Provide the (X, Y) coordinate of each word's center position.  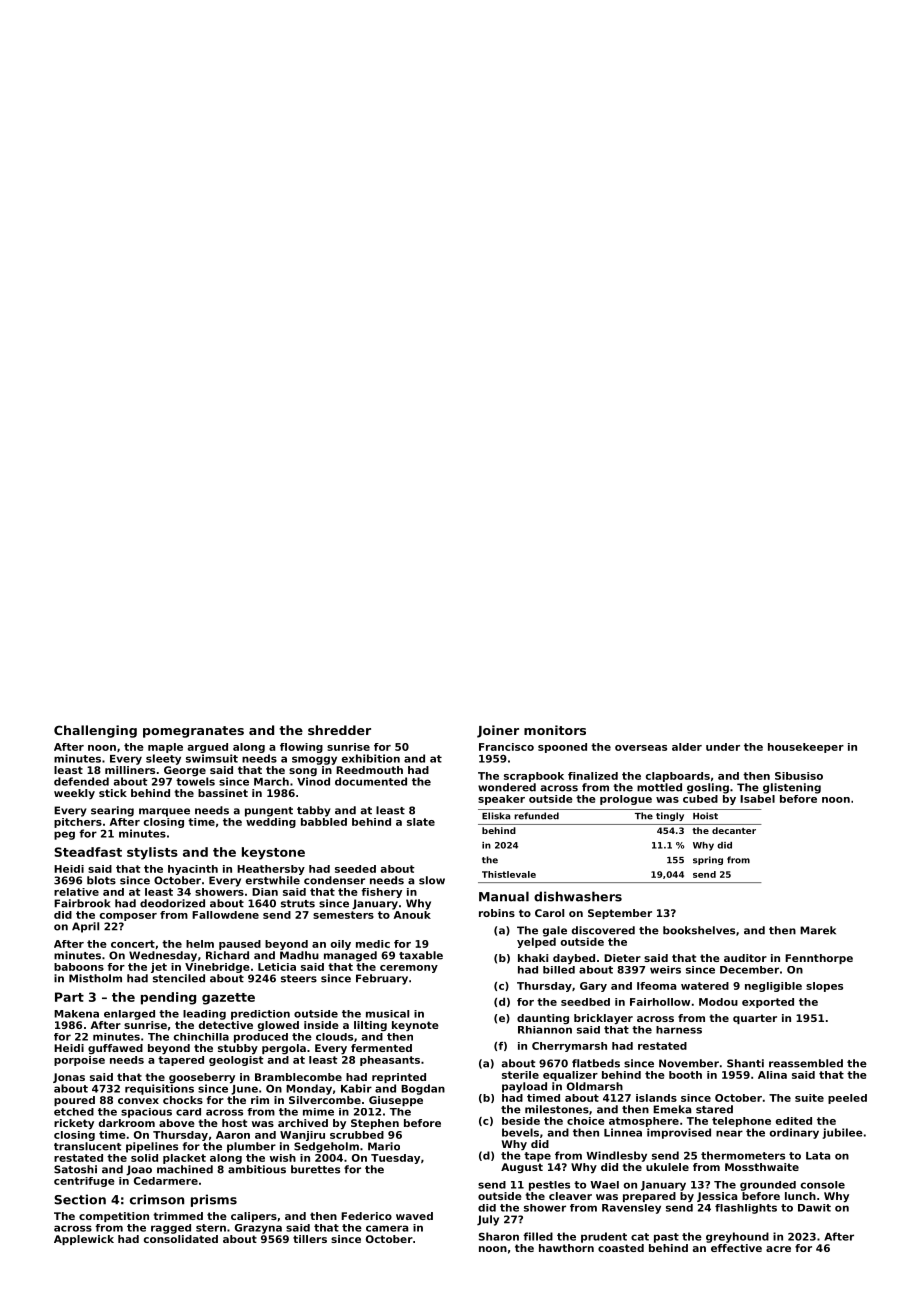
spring (708, 860)
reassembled (806, 1063)
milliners (130, 770)
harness (679, 1030)
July (488, 1220)
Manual (504, 896)
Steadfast (88, 852)
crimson (157, 1199)
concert (133, 944)
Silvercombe (325, 1100)
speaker (501, 800)
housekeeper (806, 748)
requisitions (159, 1089)
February (382, 979)
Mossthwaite (762, 1167)
